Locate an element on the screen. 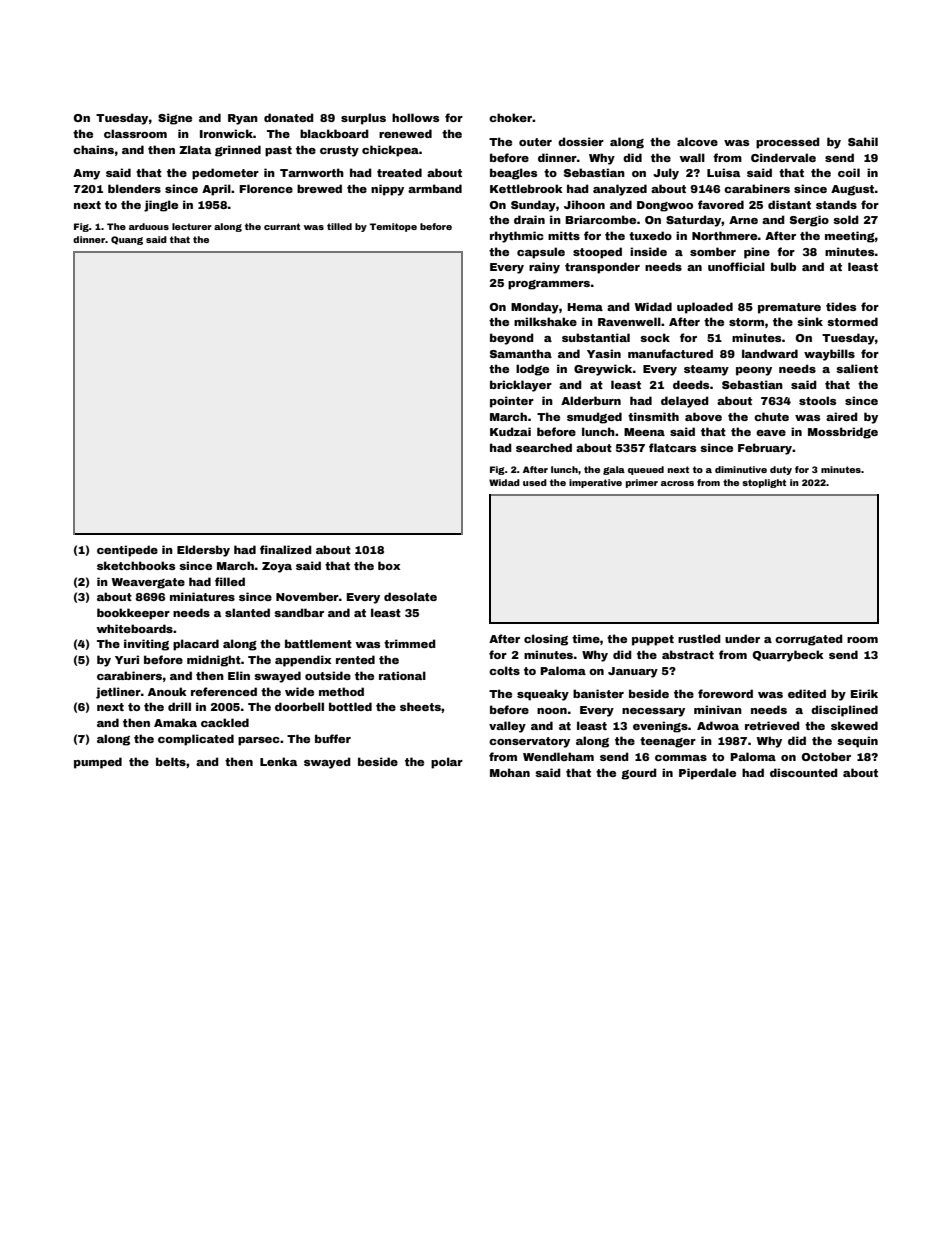 The image size is (952, 1233). centipede is located at coordinates (127, 551).
